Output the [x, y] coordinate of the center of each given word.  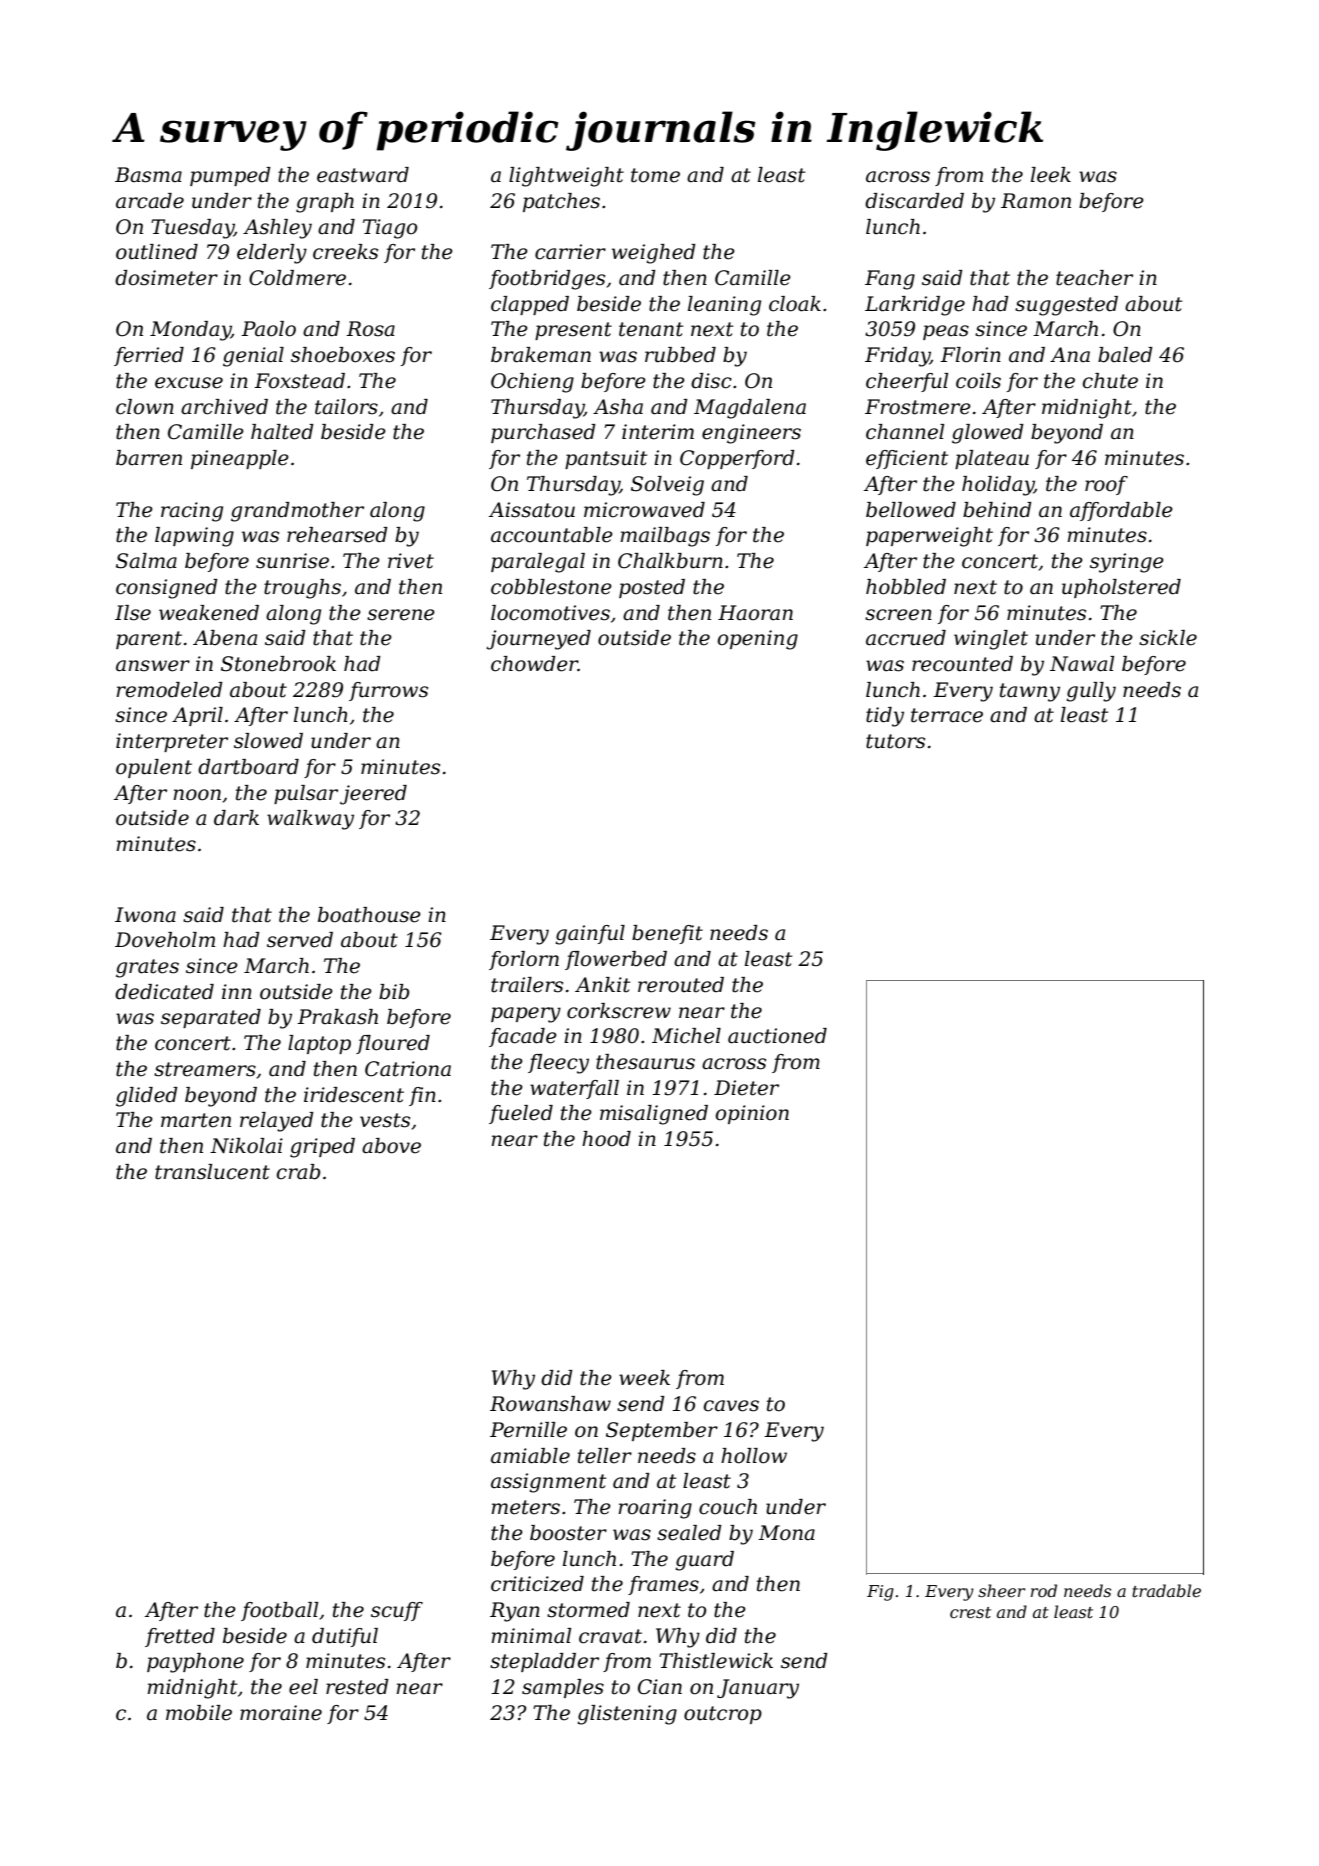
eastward [363, 175]
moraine [281, 1713]
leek [1051, 175]
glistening [627, 1715]
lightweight [566, 177]
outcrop [723, 1715]
